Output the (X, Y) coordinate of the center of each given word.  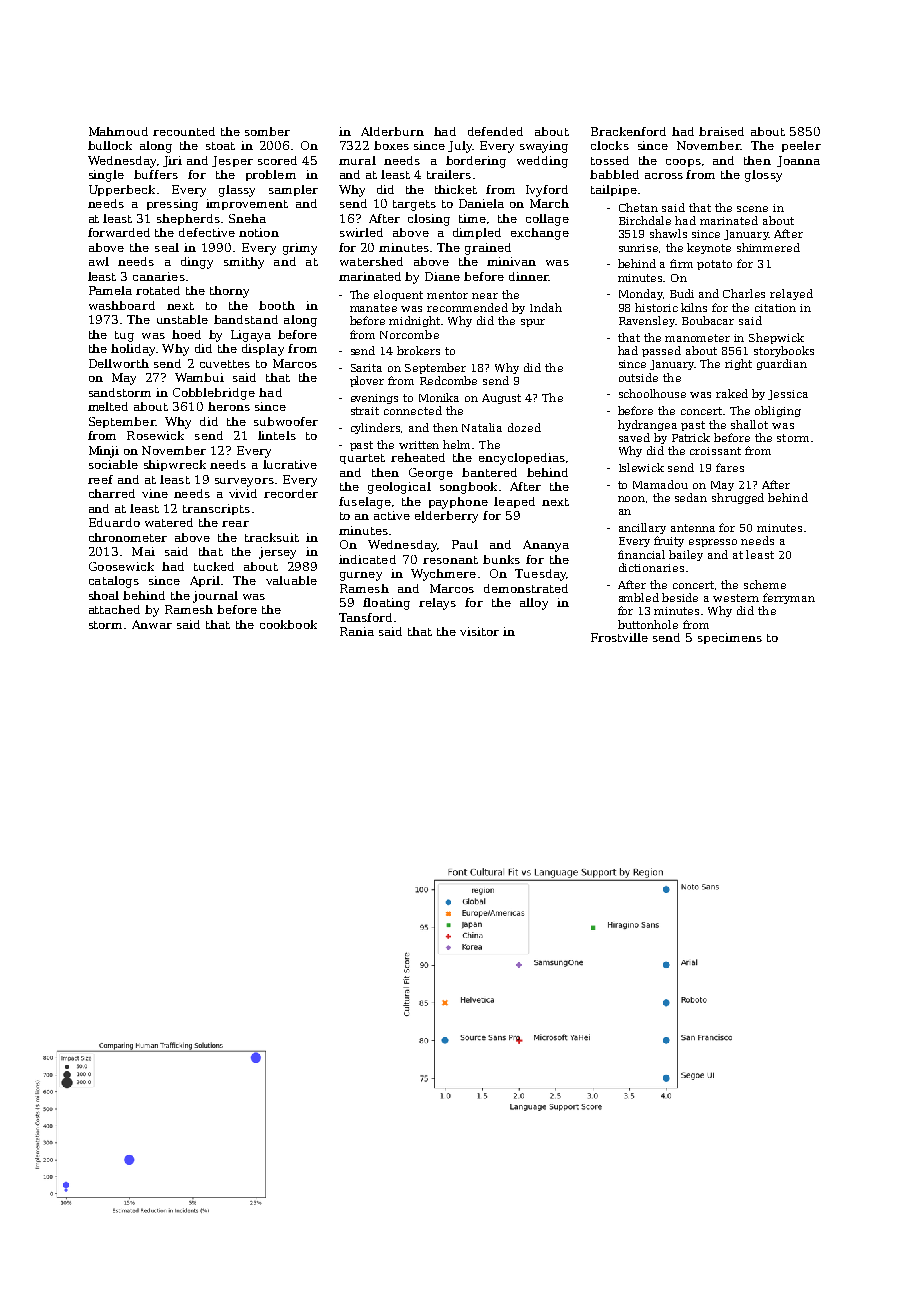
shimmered (768, 247)
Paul (465, 544)
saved (634, 437)
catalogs (114, 582)
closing (429, 220)
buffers (156, 174)
